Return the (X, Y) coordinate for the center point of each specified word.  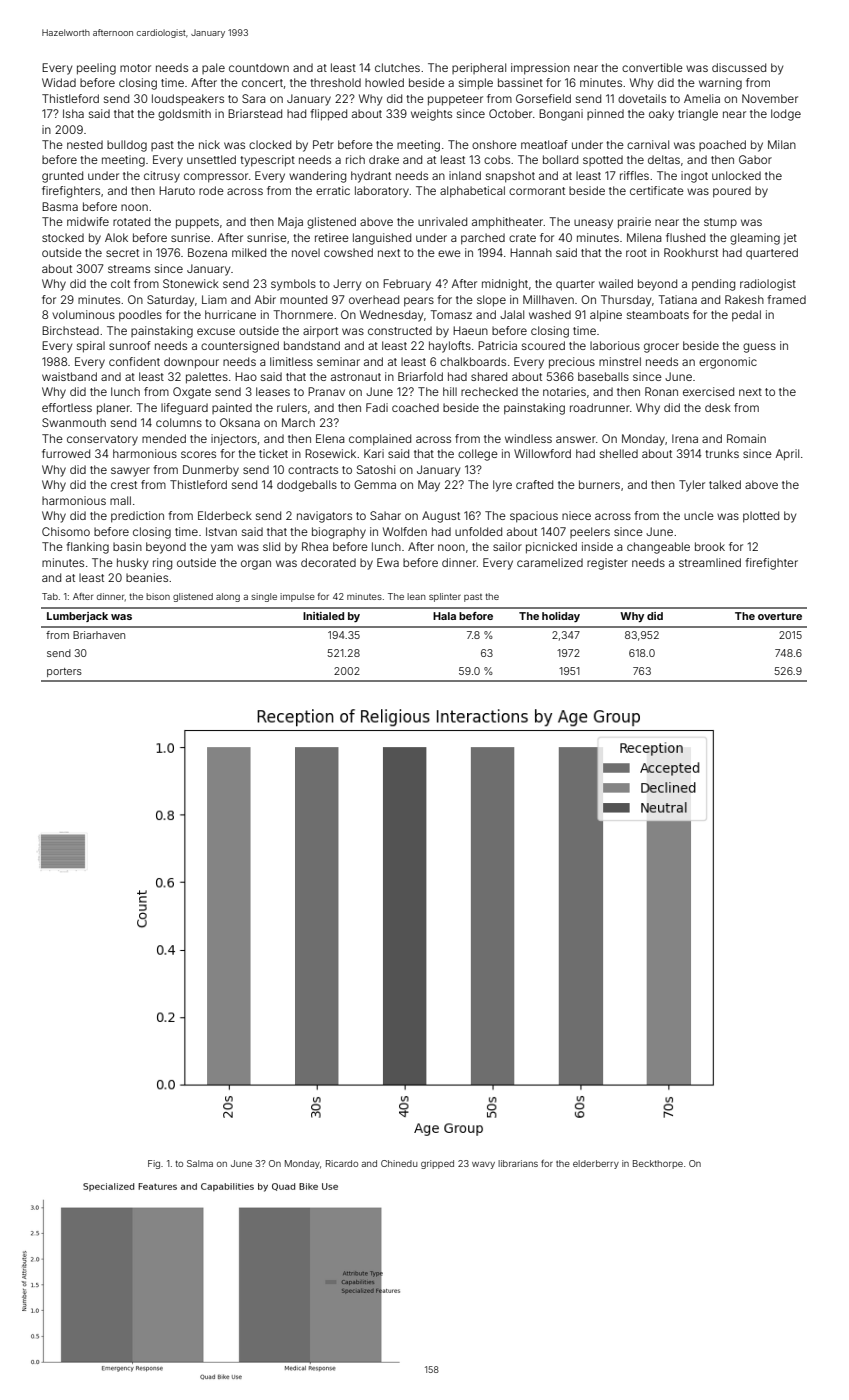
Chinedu (399, 1163)
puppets (197, 223)
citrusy (162, 177)
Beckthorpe (658, 1164)
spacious (534, 517)
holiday (561, 617)
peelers (590, 532)
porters (64, 672)
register (607, 564)
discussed (739, 67)
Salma (200, 1163)
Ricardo (342, 1163)
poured (732, 192)
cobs (497, 159)
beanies (147, 577)
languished (382, 239)
